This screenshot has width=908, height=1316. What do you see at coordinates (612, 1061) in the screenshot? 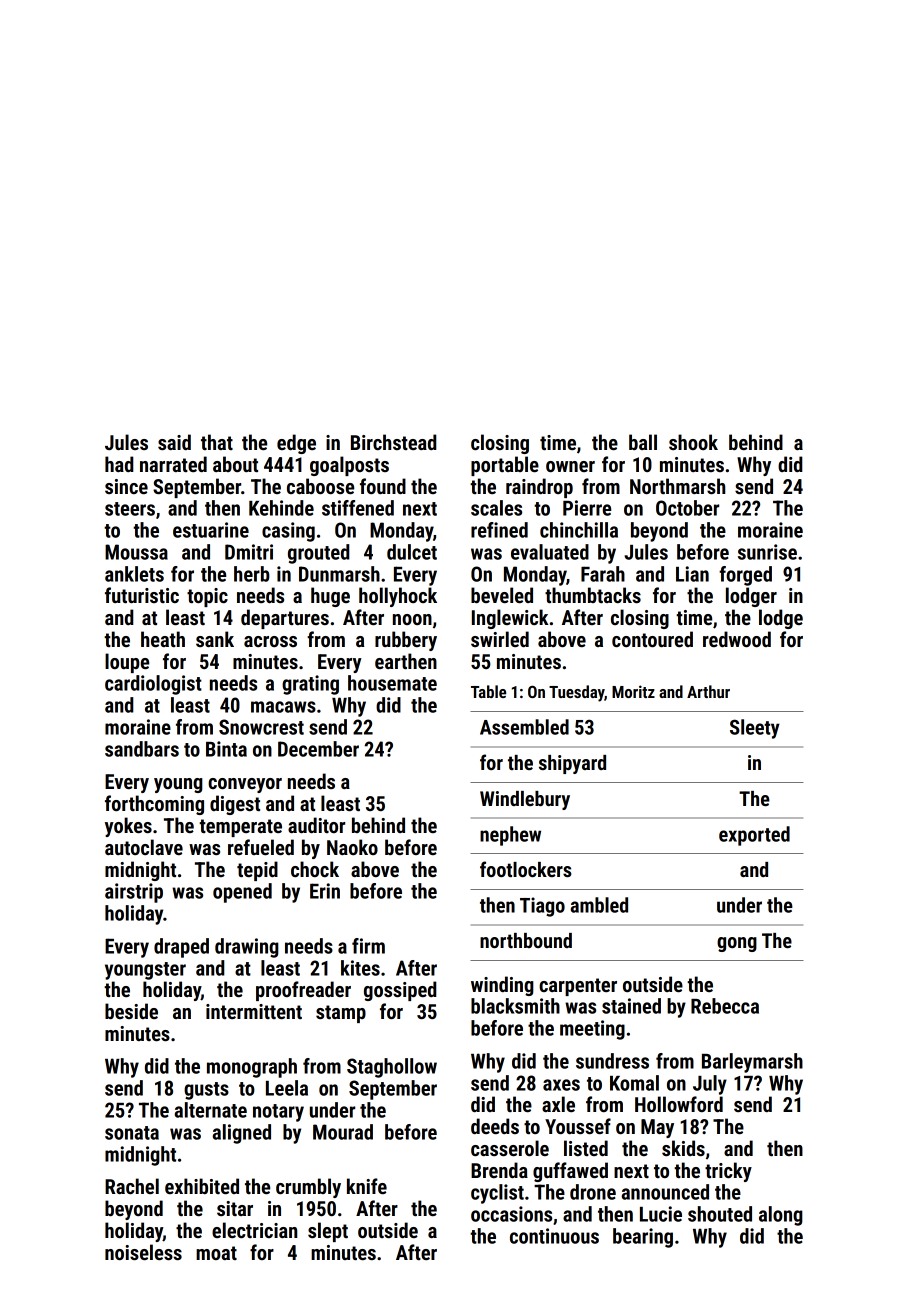
I see `sundress` at bounding box center [612, 1061].
